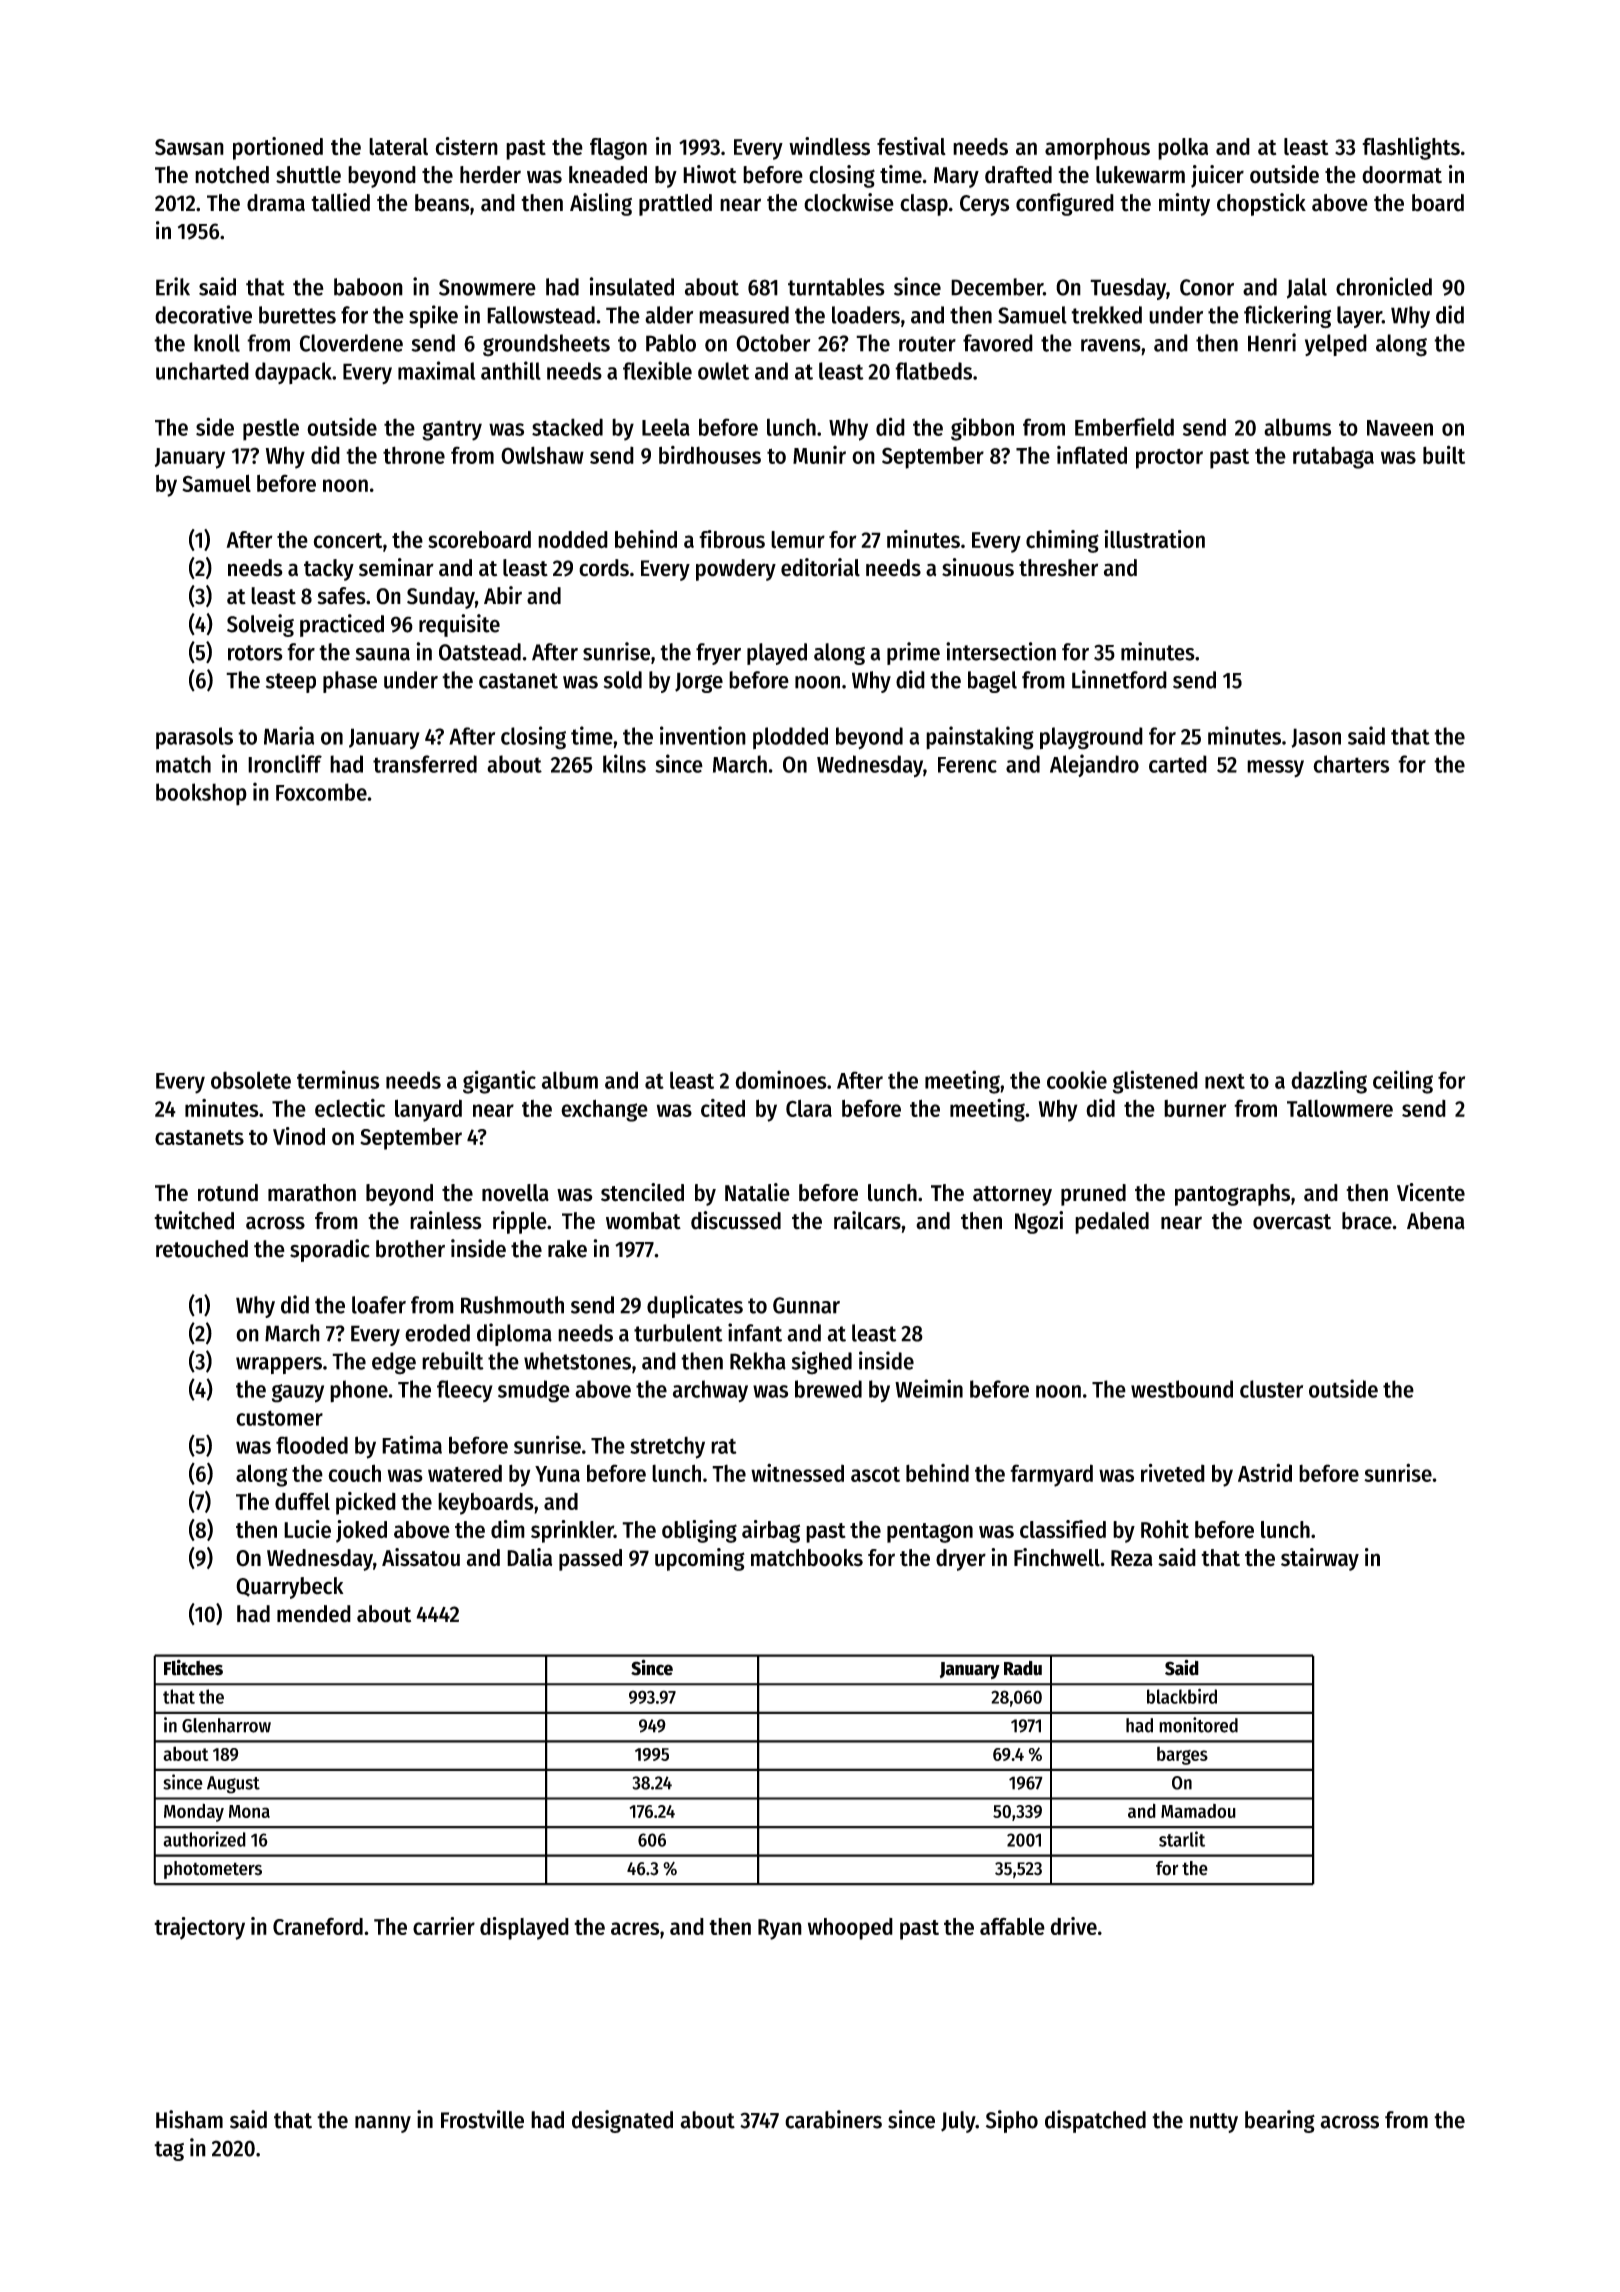  I want to click on lanyard, so click(428, 1110).
